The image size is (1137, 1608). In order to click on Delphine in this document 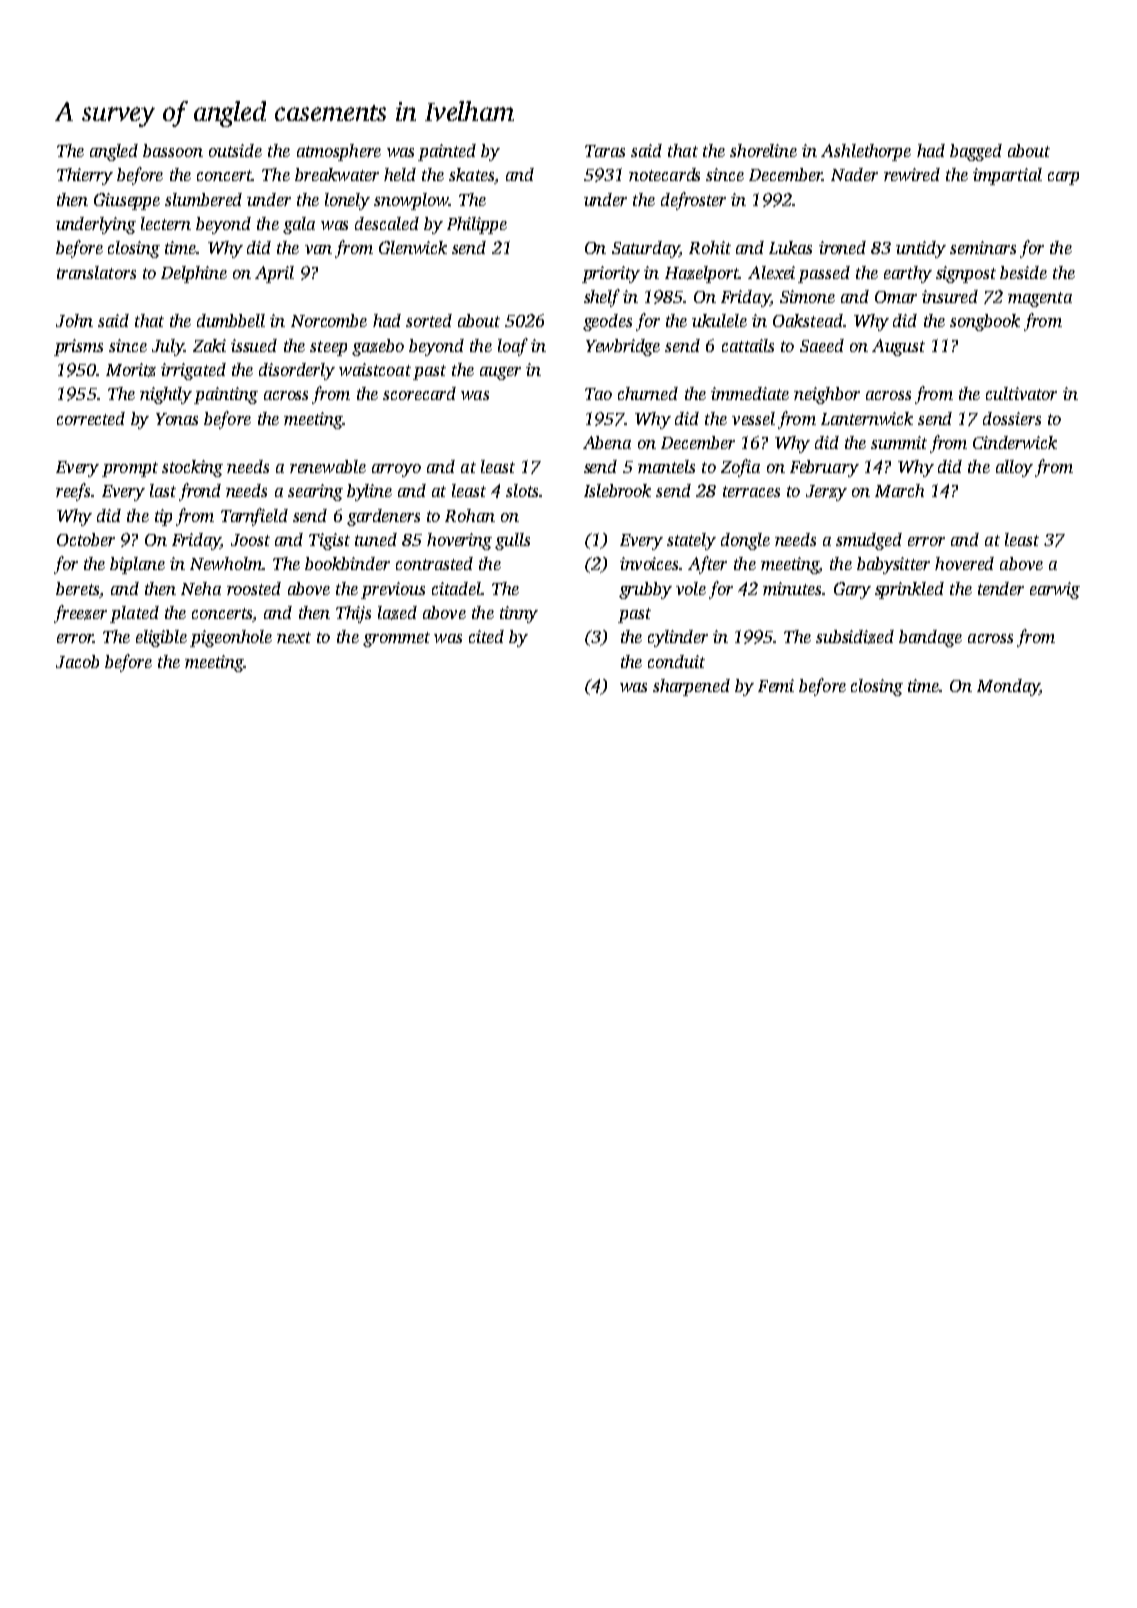, I will do `click(194, 274)`.
